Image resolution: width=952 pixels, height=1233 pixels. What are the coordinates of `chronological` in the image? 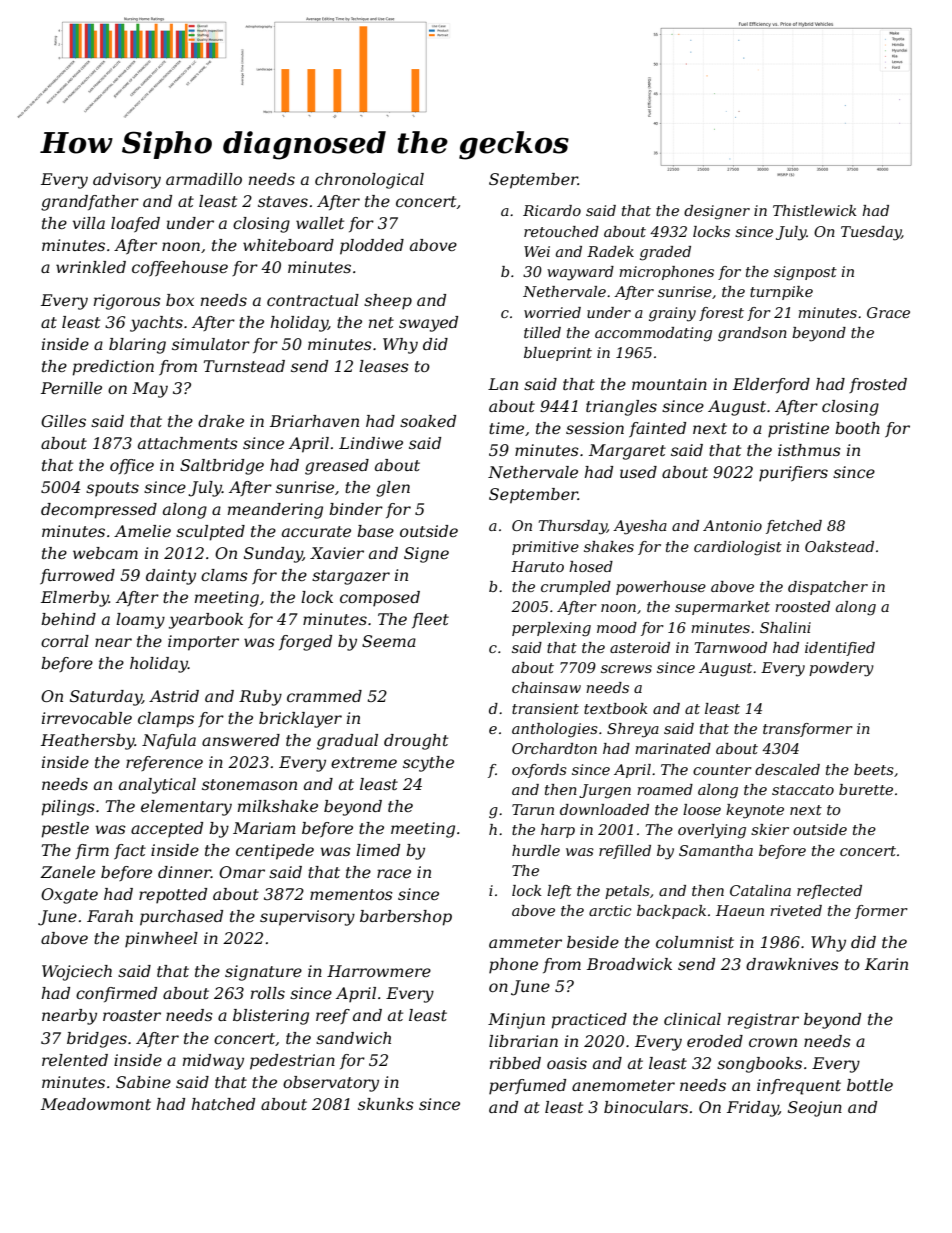 It's located at (369, 181).
